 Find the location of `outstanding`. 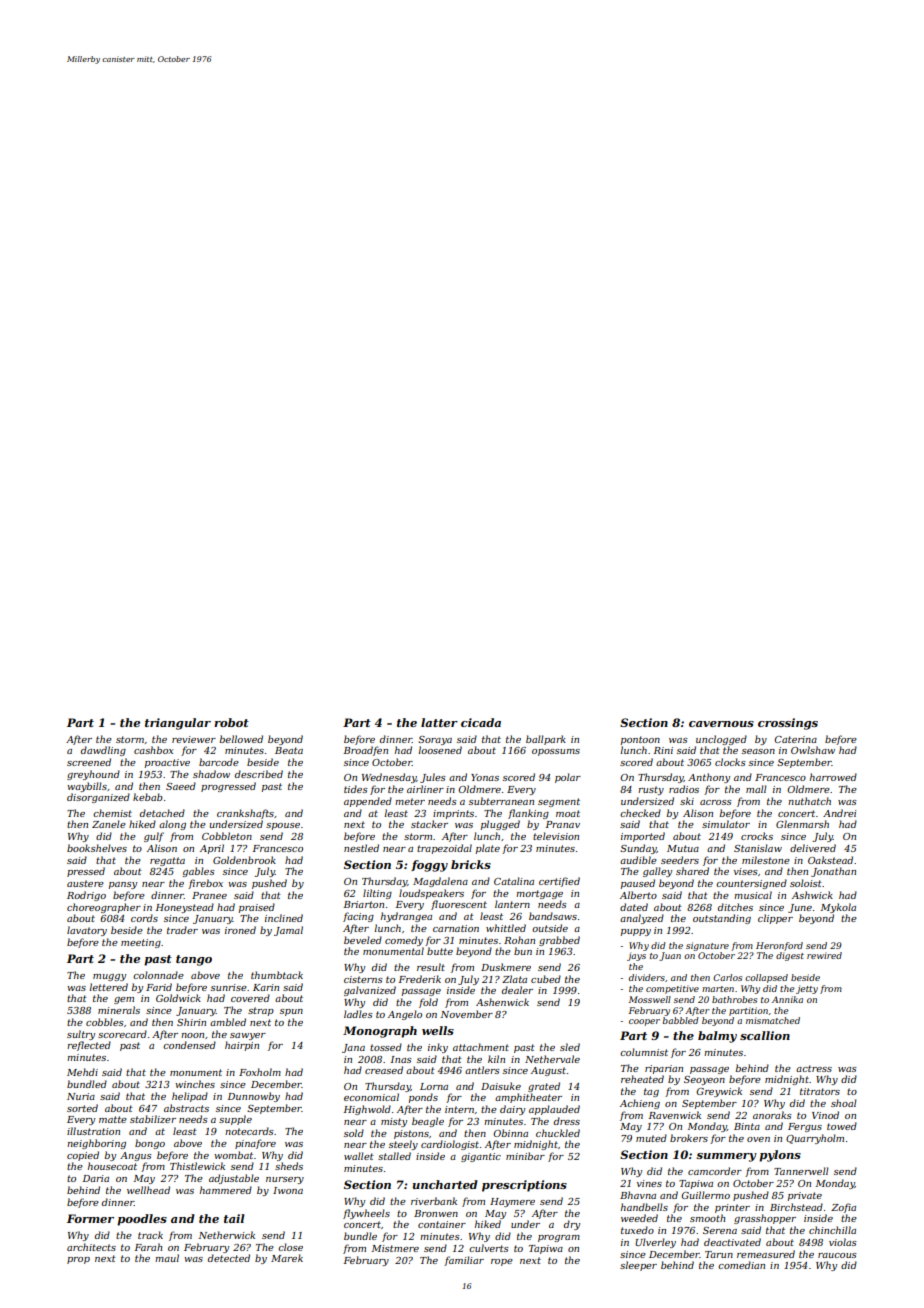

outstanding is located at coordinates (722, 919).
